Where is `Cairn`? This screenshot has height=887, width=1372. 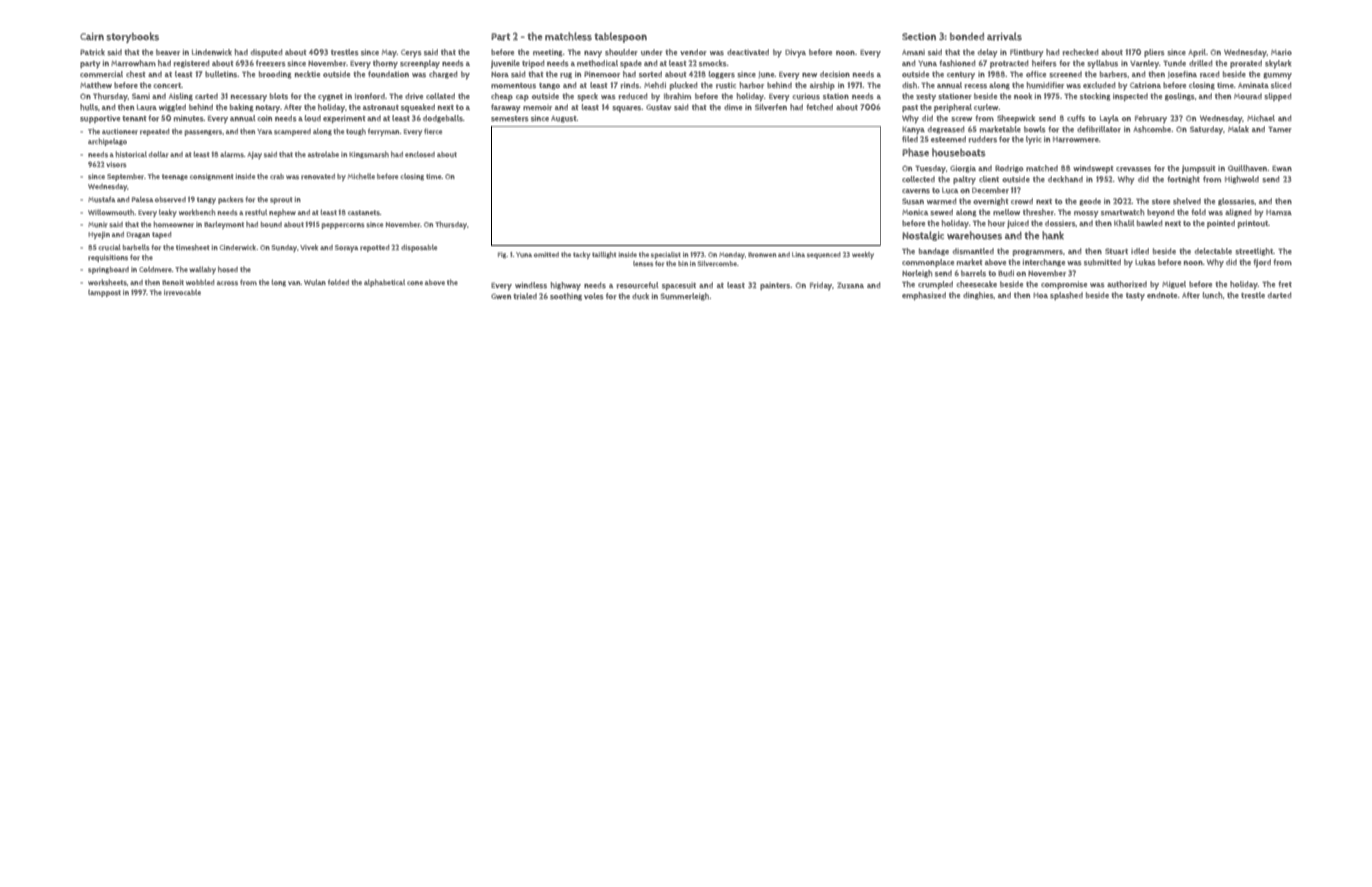 Cairn is located at coordinates (92, 37).
